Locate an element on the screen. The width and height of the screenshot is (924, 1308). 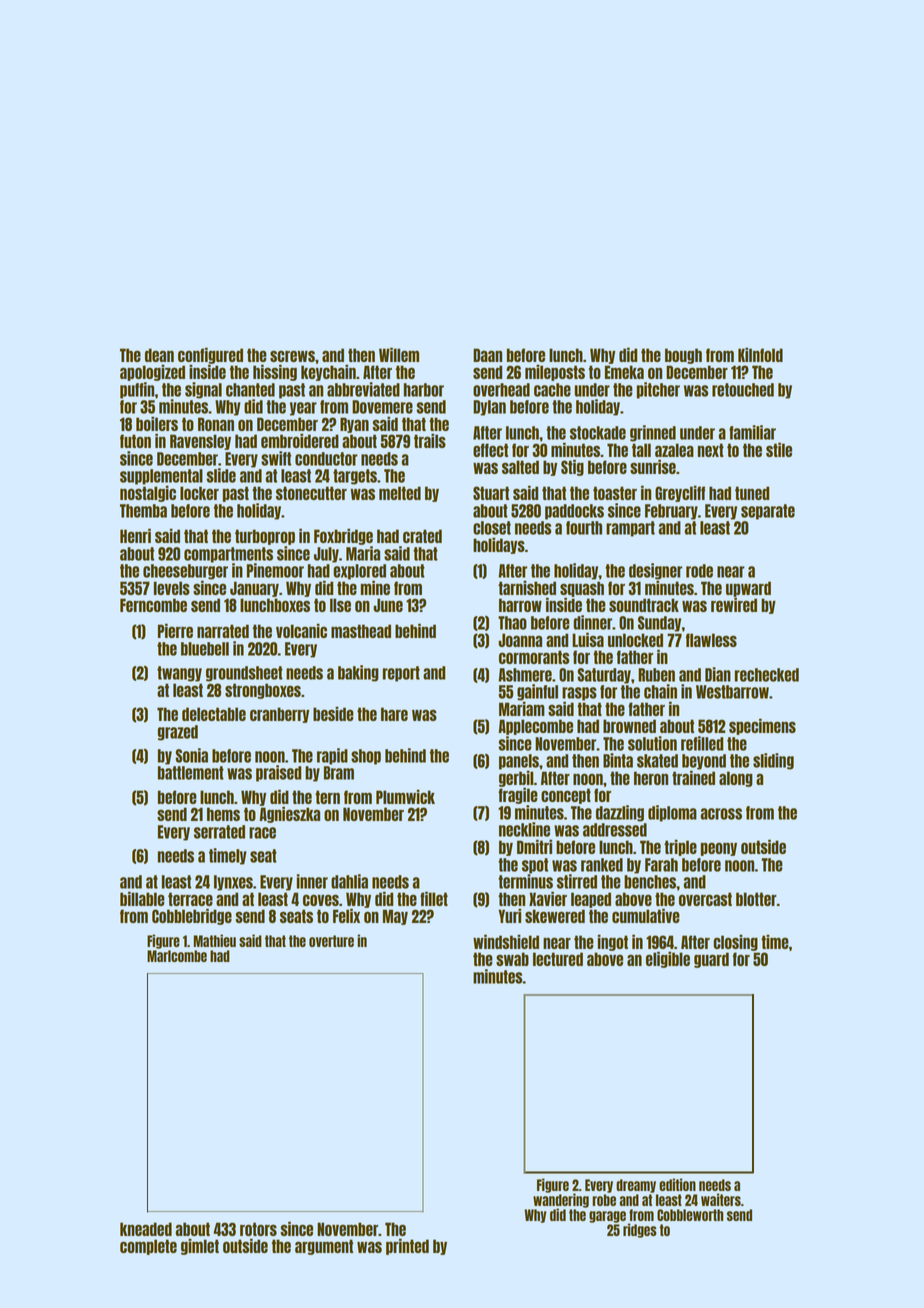
dean is located at coordinates (159, 355).
